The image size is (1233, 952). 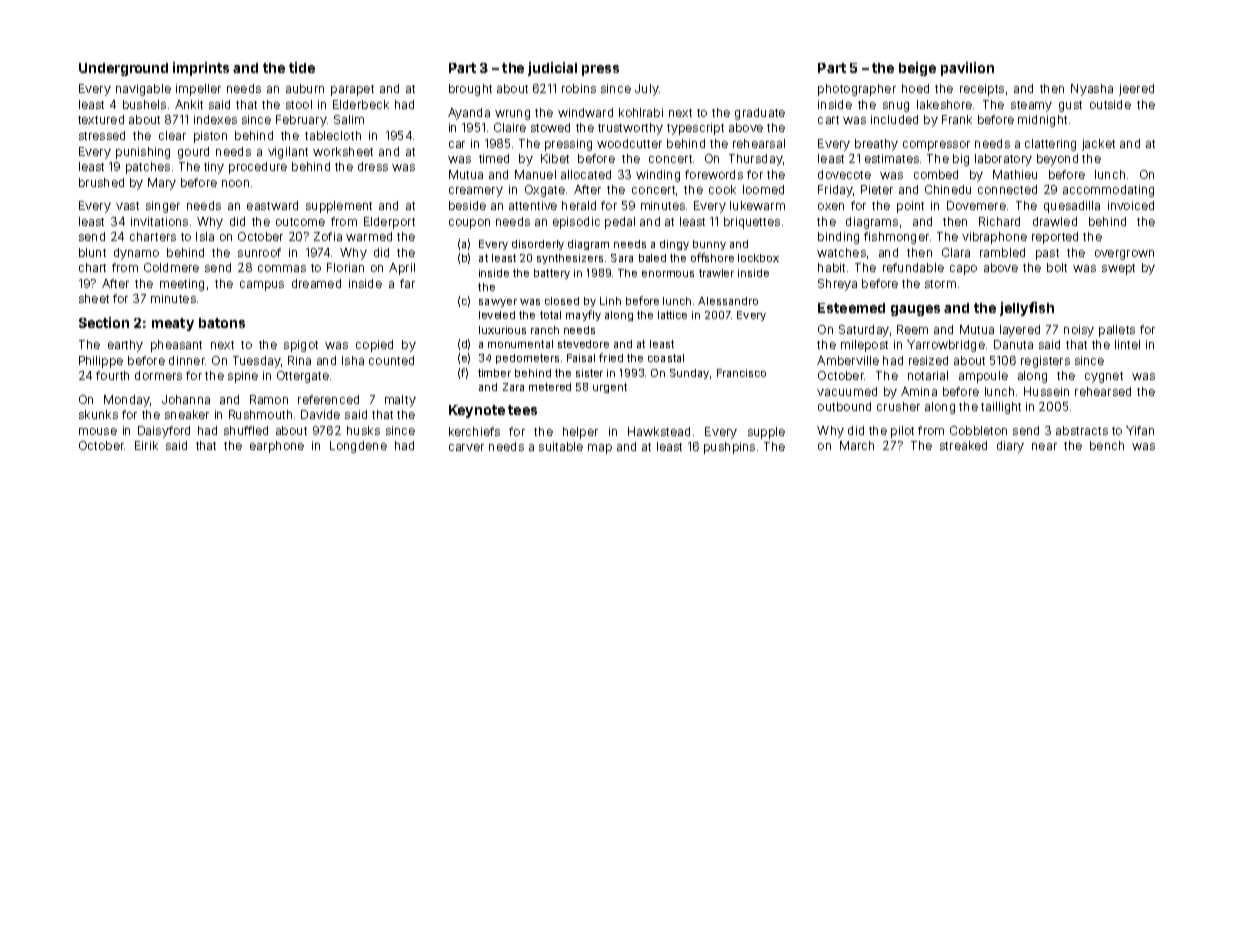 What do you see at coordinates (1131, 205) in the screenshot?
I see `invoiced` at bounding box center [1131, 205].
